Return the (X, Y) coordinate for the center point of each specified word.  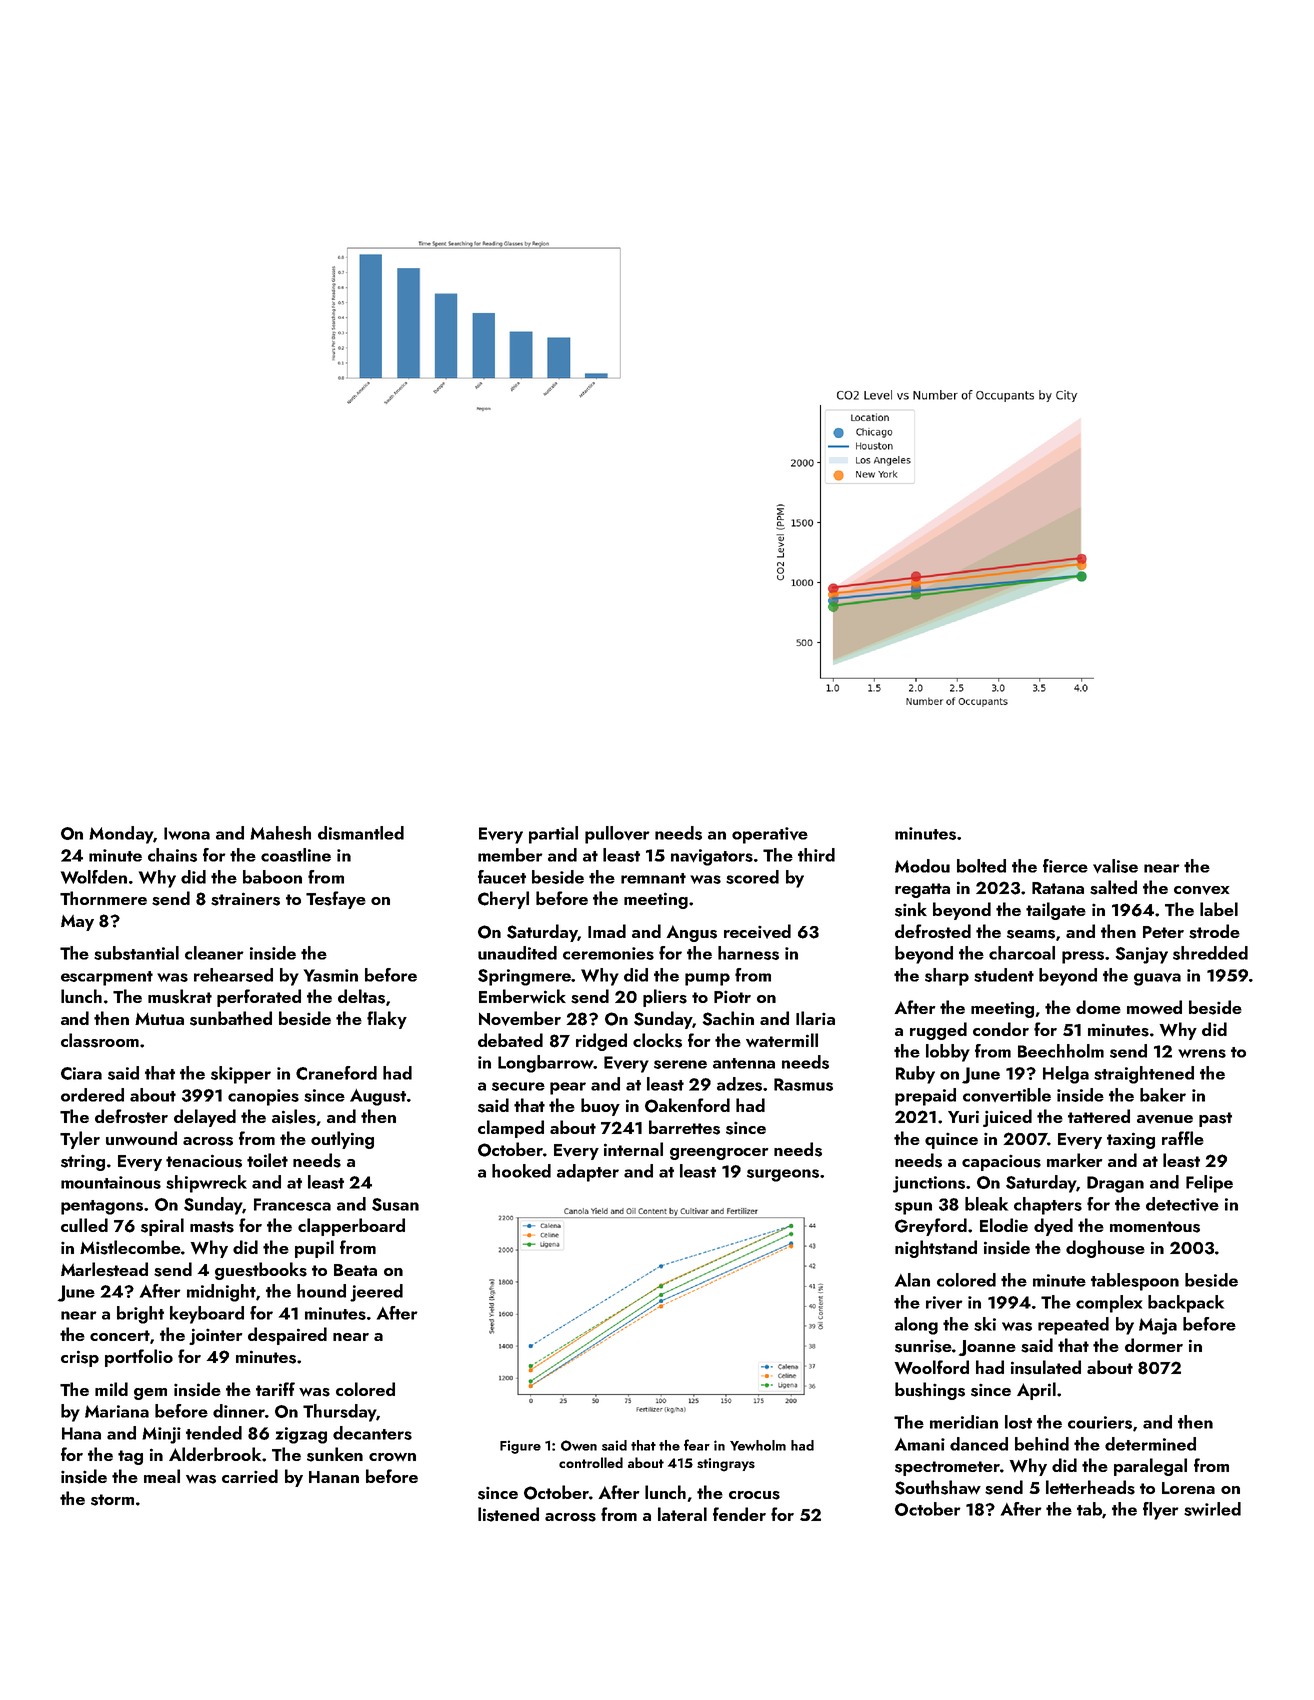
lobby (948, 1053)
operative (770, 835)
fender (739, 1514)
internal (633, 1149)
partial (553, 835)
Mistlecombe (130, 1247)
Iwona (187, 833)
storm (112, 1500)
